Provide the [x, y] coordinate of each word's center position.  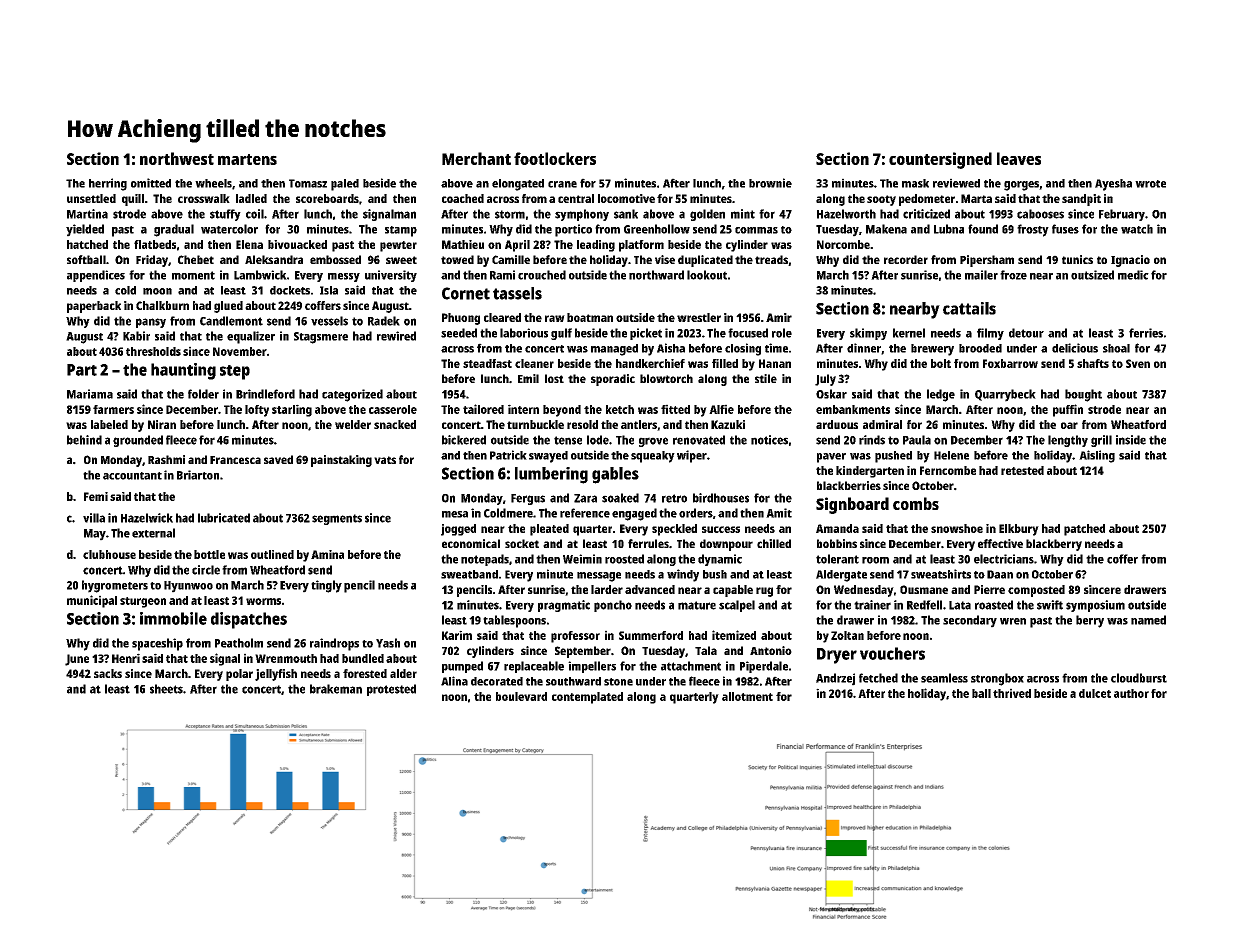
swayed [548, 457]
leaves [1019, 158]
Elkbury [1019, 530]
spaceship [157, 644]
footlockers [555, 158]
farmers [113, 409]
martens [247, 159]
